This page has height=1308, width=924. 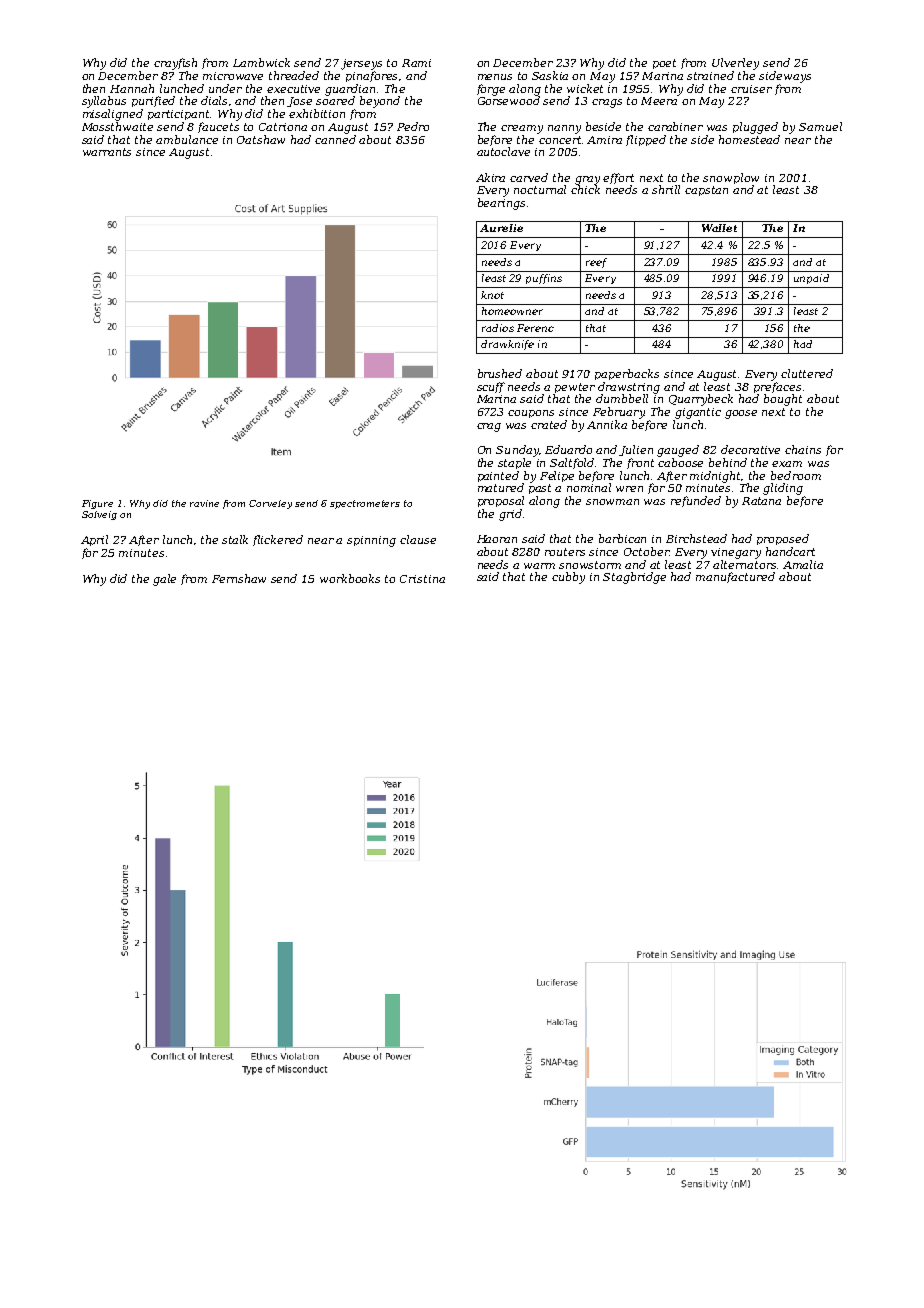 I want to click on Ferenc, so click(x=535, y=328).
